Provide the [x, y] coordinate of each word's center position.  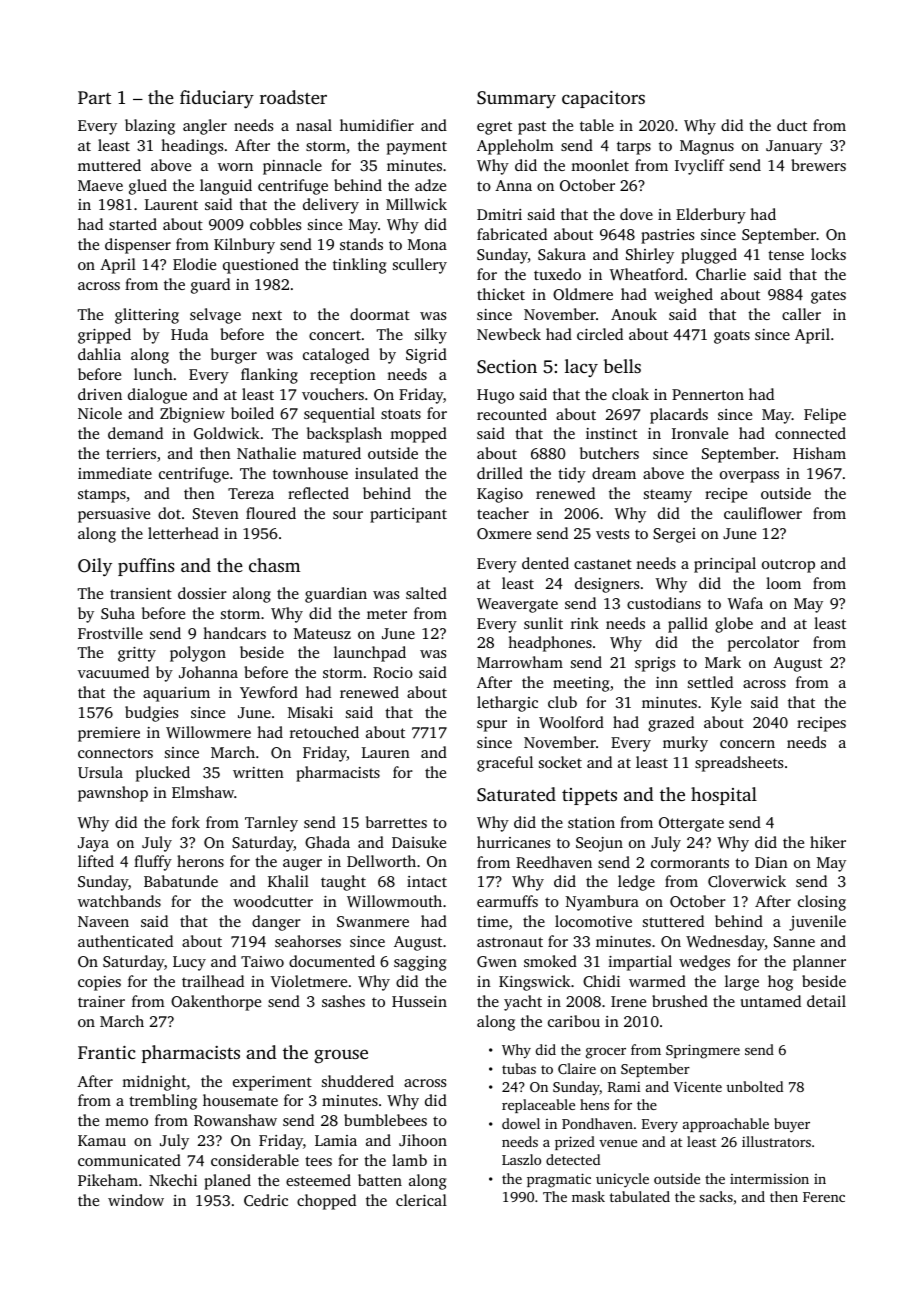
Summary [516, 99]
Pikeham [108, 1180]
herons [200, 861]
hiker [828, 842]
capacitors [603, 99]
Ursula [100, 772]
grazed [671, 724]
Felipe [825, 416]
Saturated [516, 794]
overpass [749, 477]
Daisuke [419, 842]
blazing [150, 127]
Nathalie [266, 453]
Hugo [495, 396]
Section [507, 367]
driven [100, 394]
